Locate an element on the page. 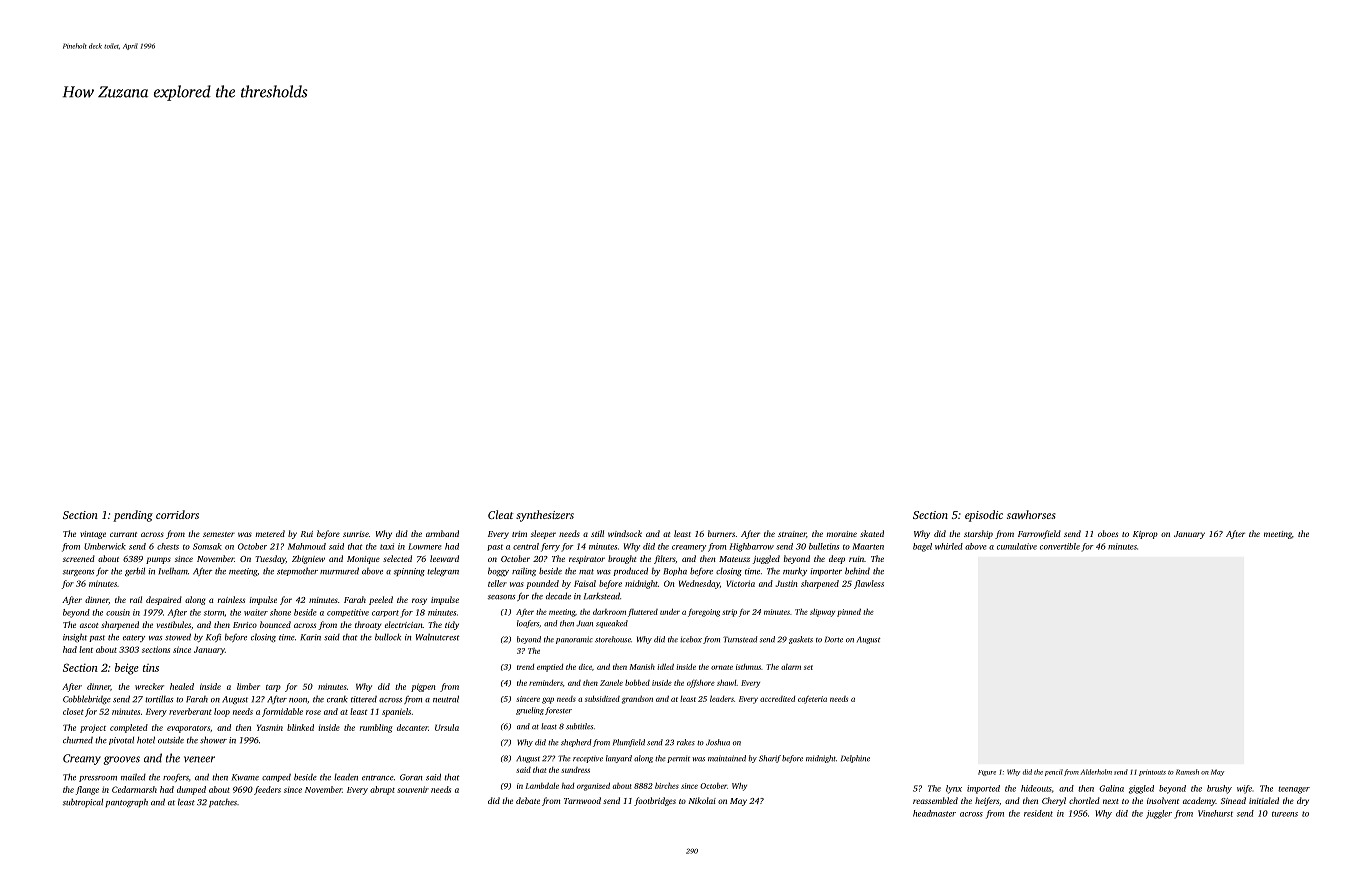 The image size is (1372, 887). surgeons is located at coordinates (78, 573).
